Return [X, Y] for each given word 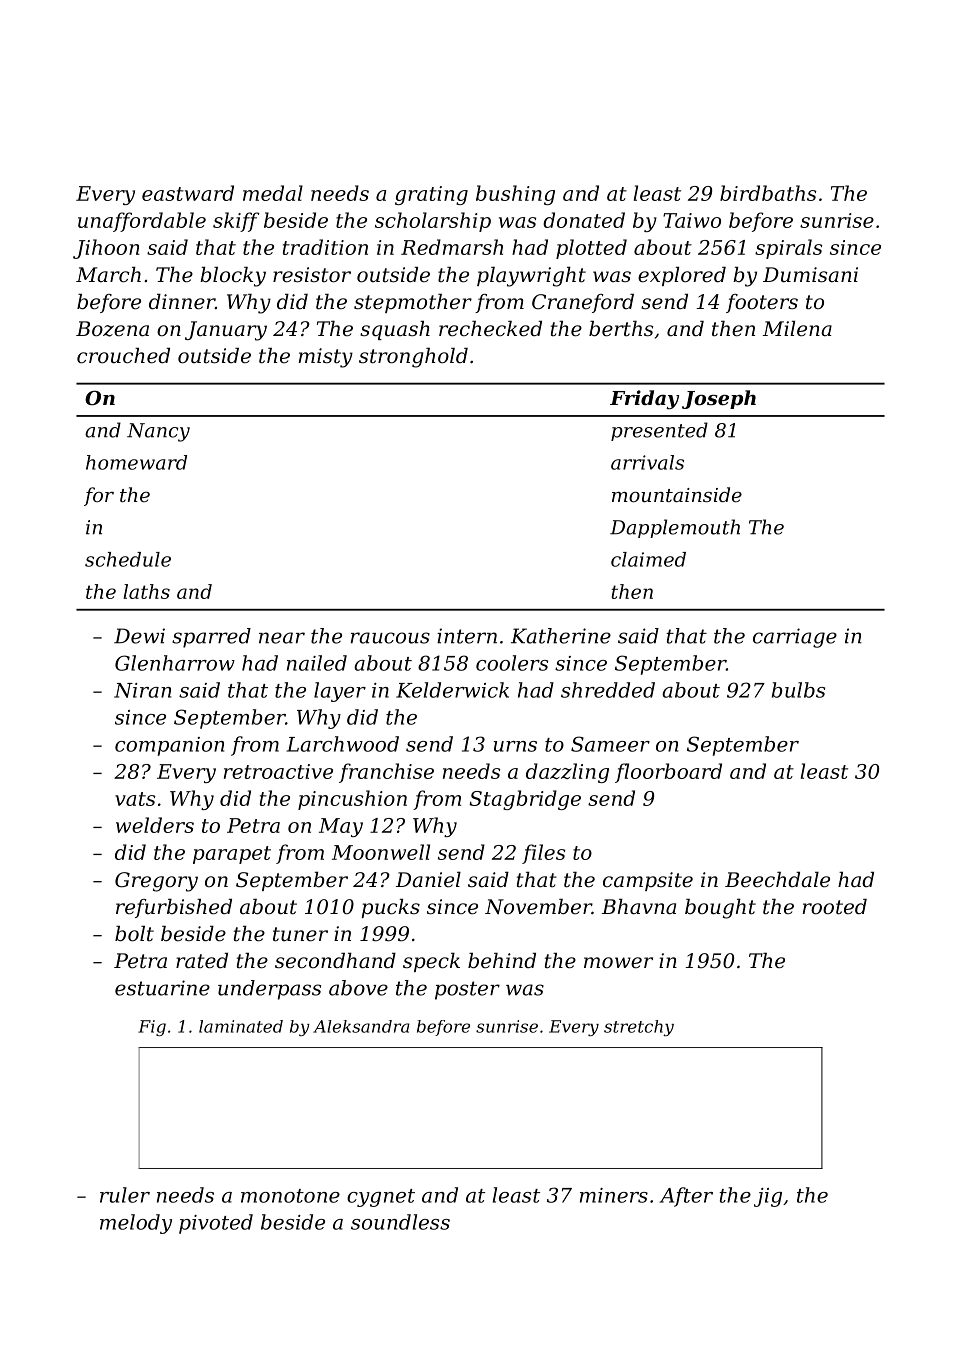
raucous [390, 638]
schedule [128, 559]
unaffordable [142, 222]
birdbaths [768, 193]
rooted [835, 907]
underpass [269, 990]
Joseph [719, 399]
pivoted [216, 1224]
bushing [515, 195]
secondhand [335, 961]
